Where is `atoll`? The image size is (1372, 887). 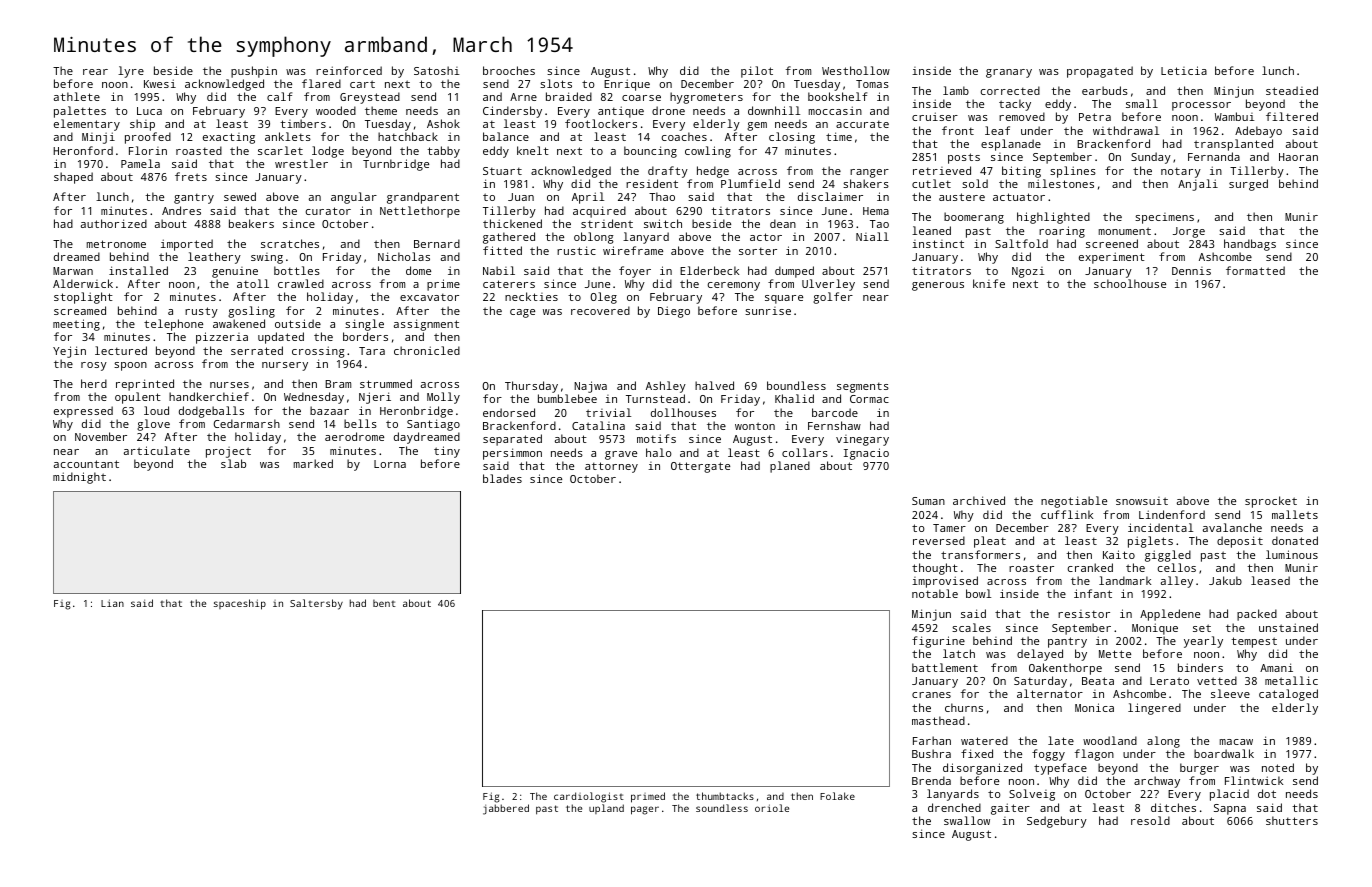 atoll is located at coordinates (253, 283).
